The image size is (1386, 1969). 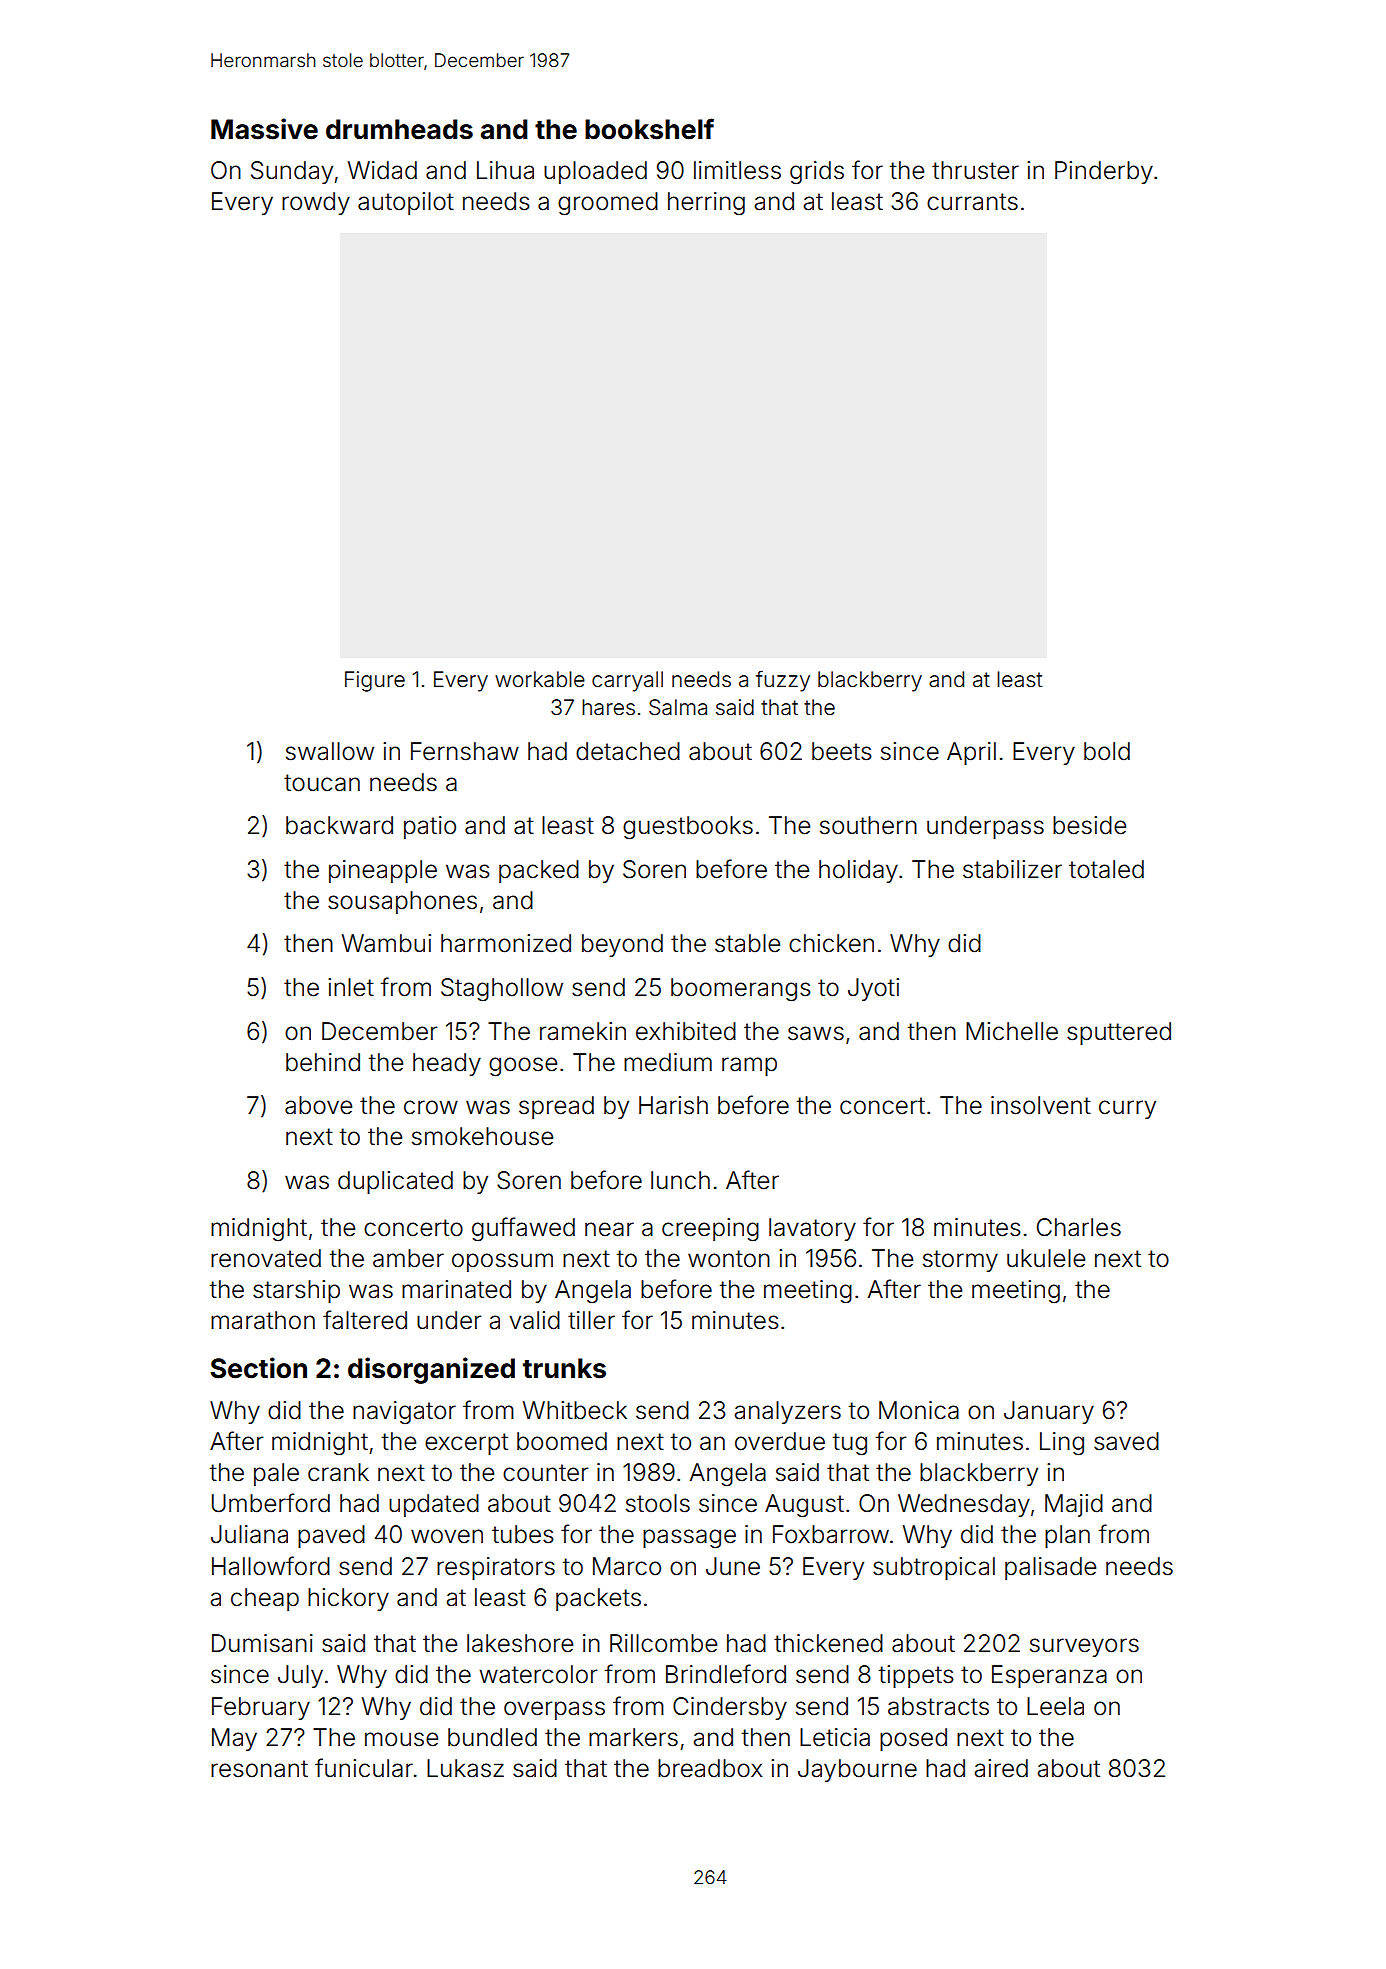 I want to click on bookshelf, so click(x=649, y=129).
